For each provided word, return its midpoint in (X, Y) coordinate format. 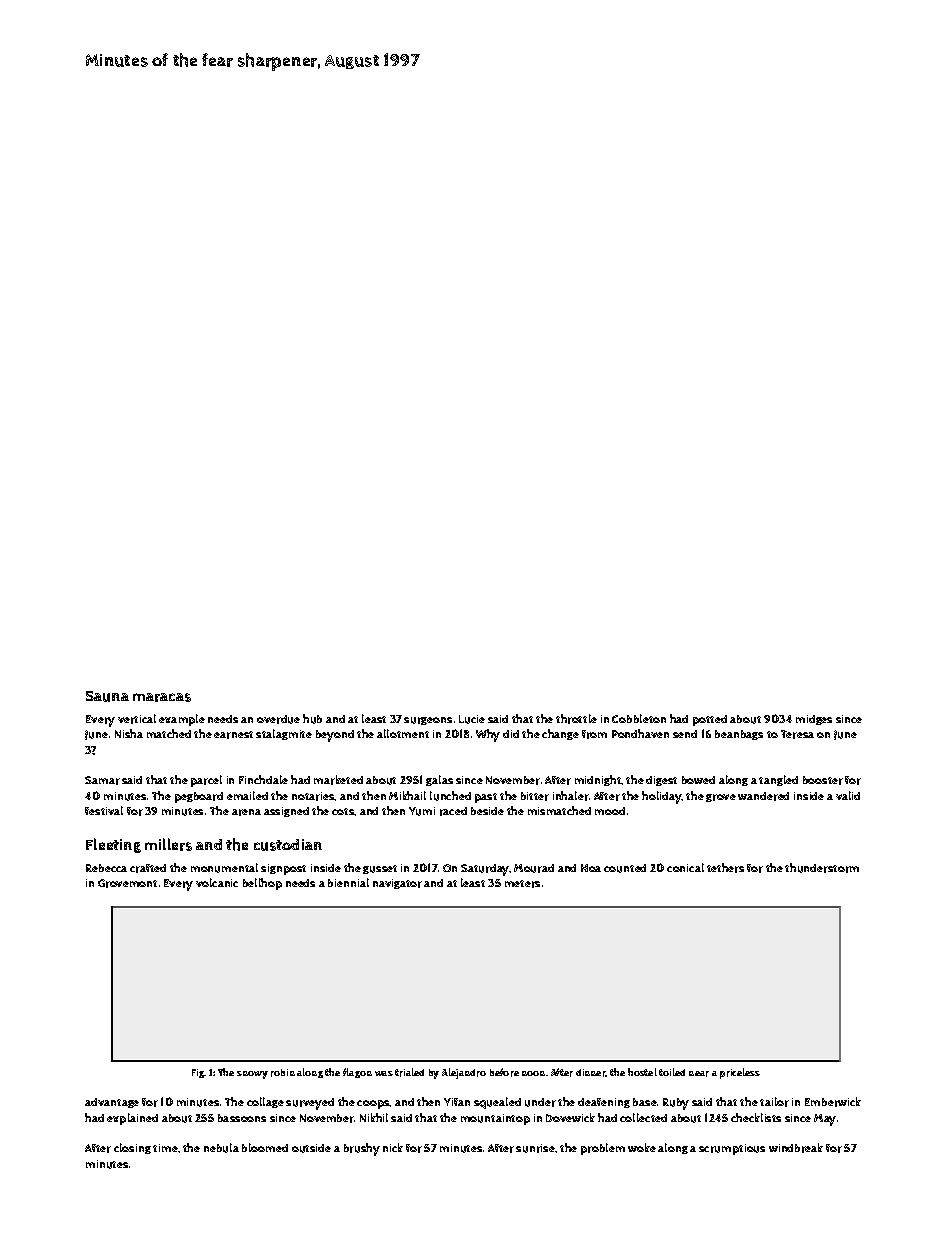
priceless (740, 1073)
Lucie (472, 719)
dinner (591, 1073)
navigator (397, 884)
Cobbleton (639, 718)
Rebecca (106, 868)
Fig (198, 1073)
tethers (725, 868)
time (165, 1148)
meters (522, 884)
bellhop (262, 884)
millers (168, 844)
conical (685, 867)
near (699, 1074)
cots (343, 811)
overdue (278, 719)
